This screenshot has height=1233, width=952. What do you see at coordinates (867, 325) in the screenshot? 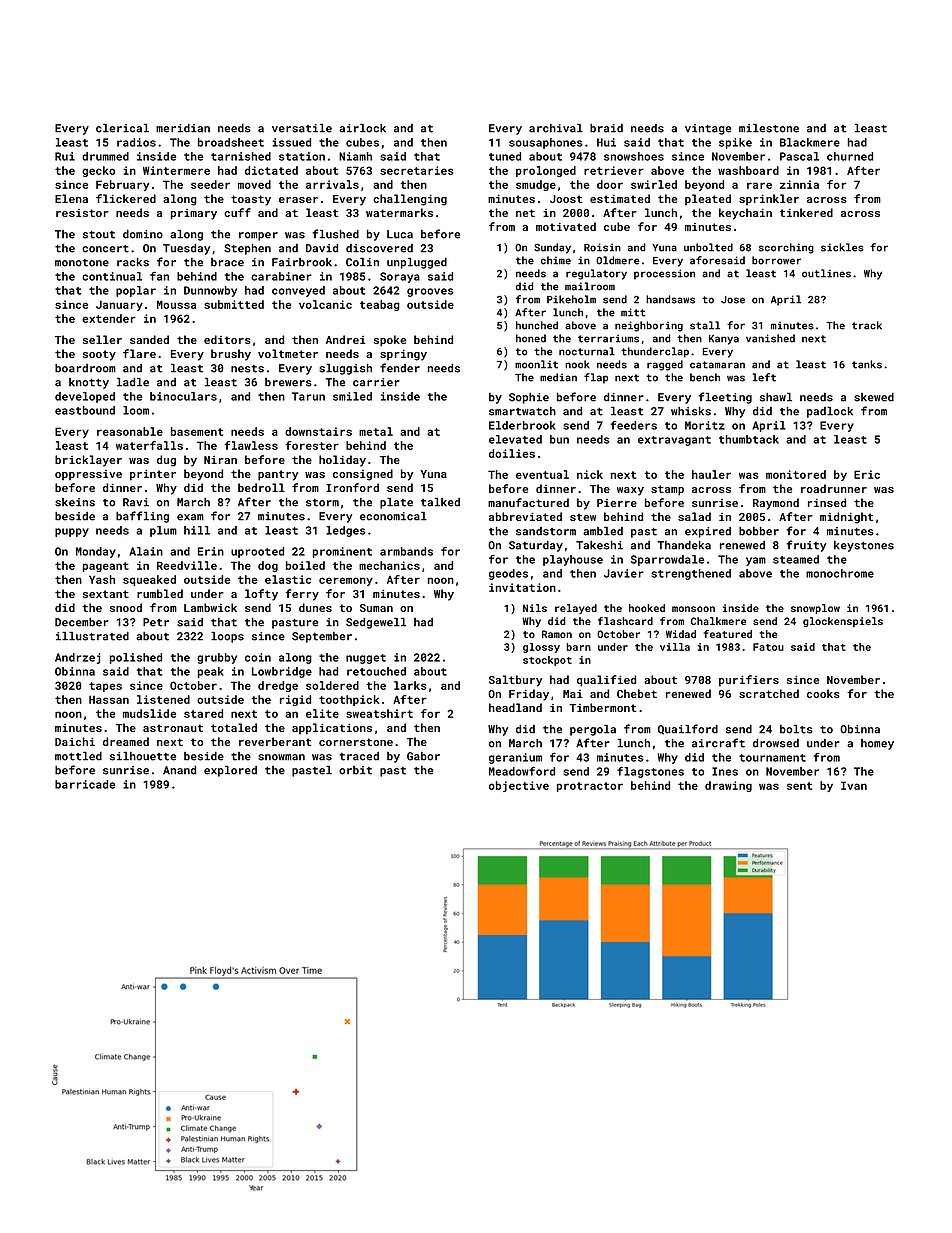
I see `track` at bounding box center [867, 325].
